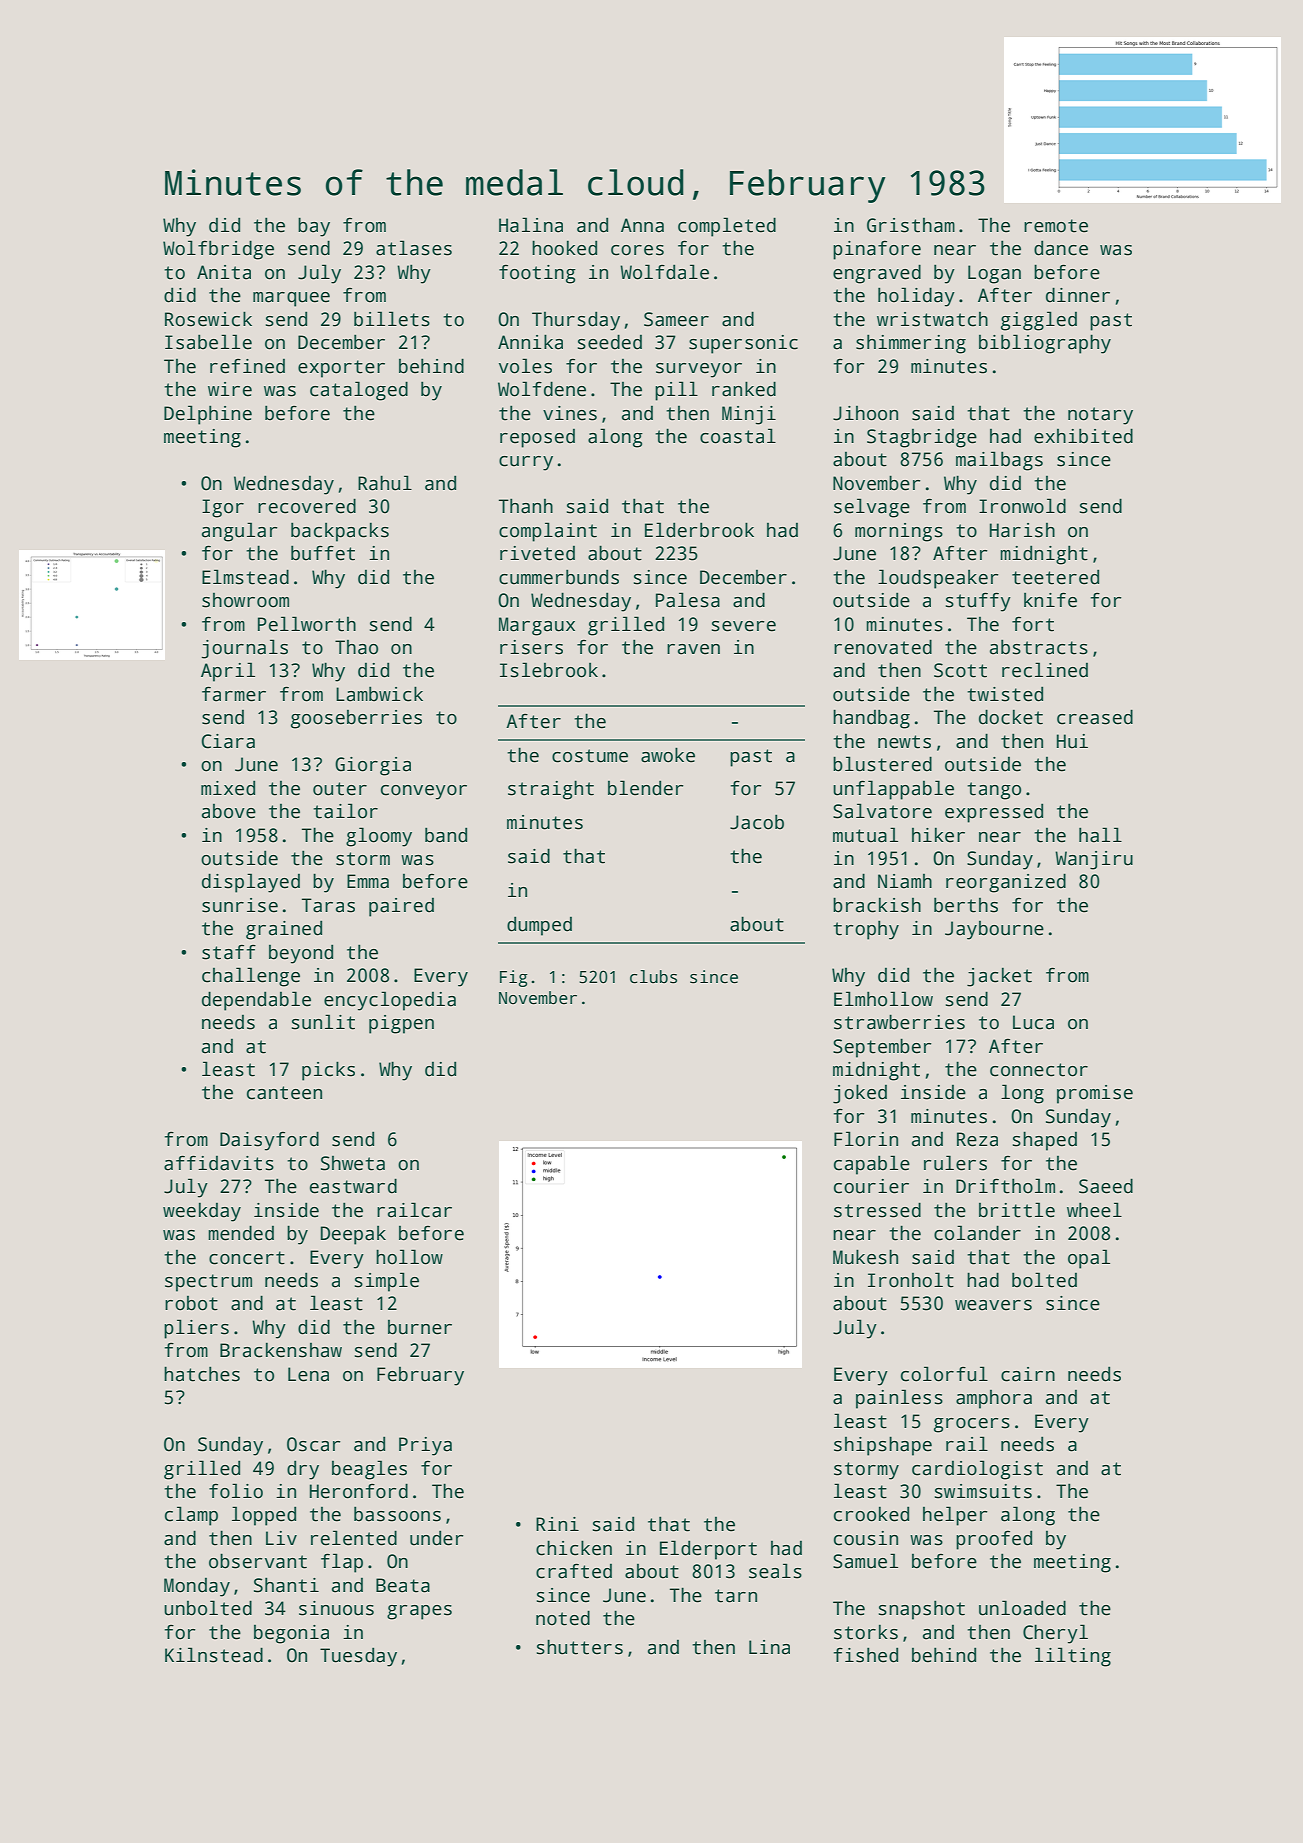  Describe the element at coordinates (1072, 741) in the document. I see `Hui` at that location.
